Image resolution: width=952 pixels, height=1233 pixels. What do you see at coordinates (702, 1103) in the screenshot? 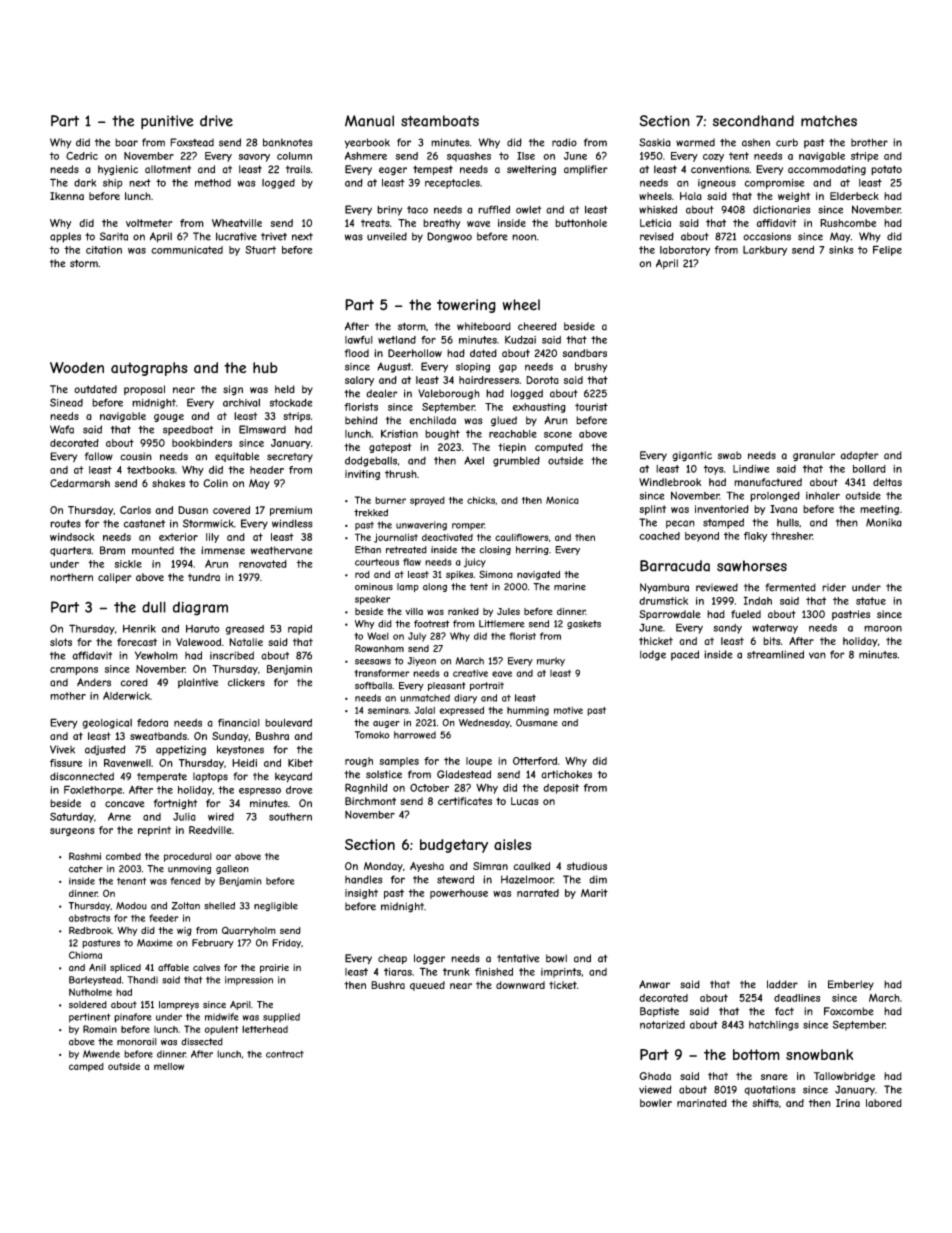
I see `marinated` at bounding box center [702, 1103].
